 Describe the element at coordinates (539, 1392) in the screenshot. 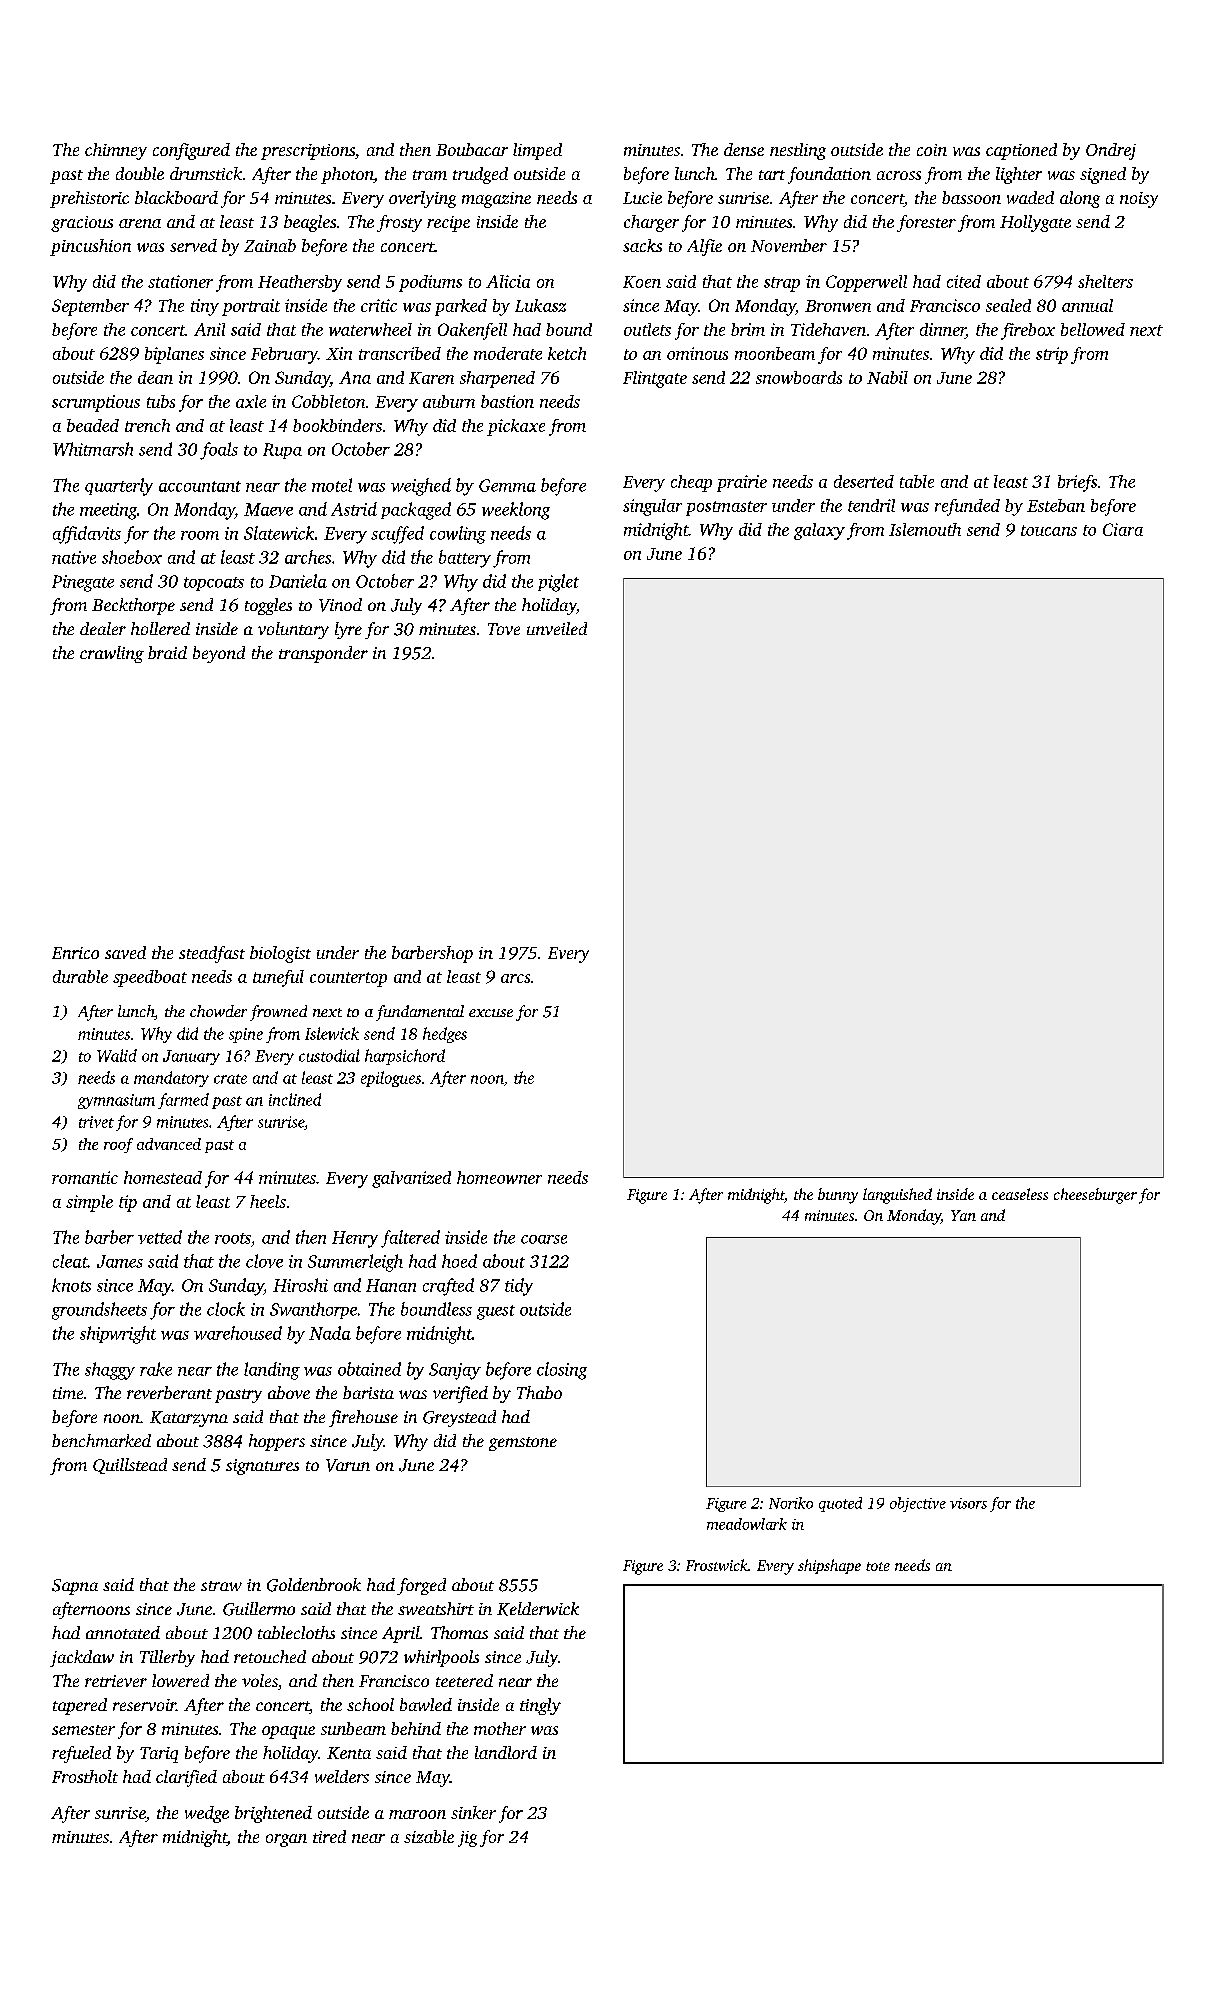

I see `Thabo` at that location.
